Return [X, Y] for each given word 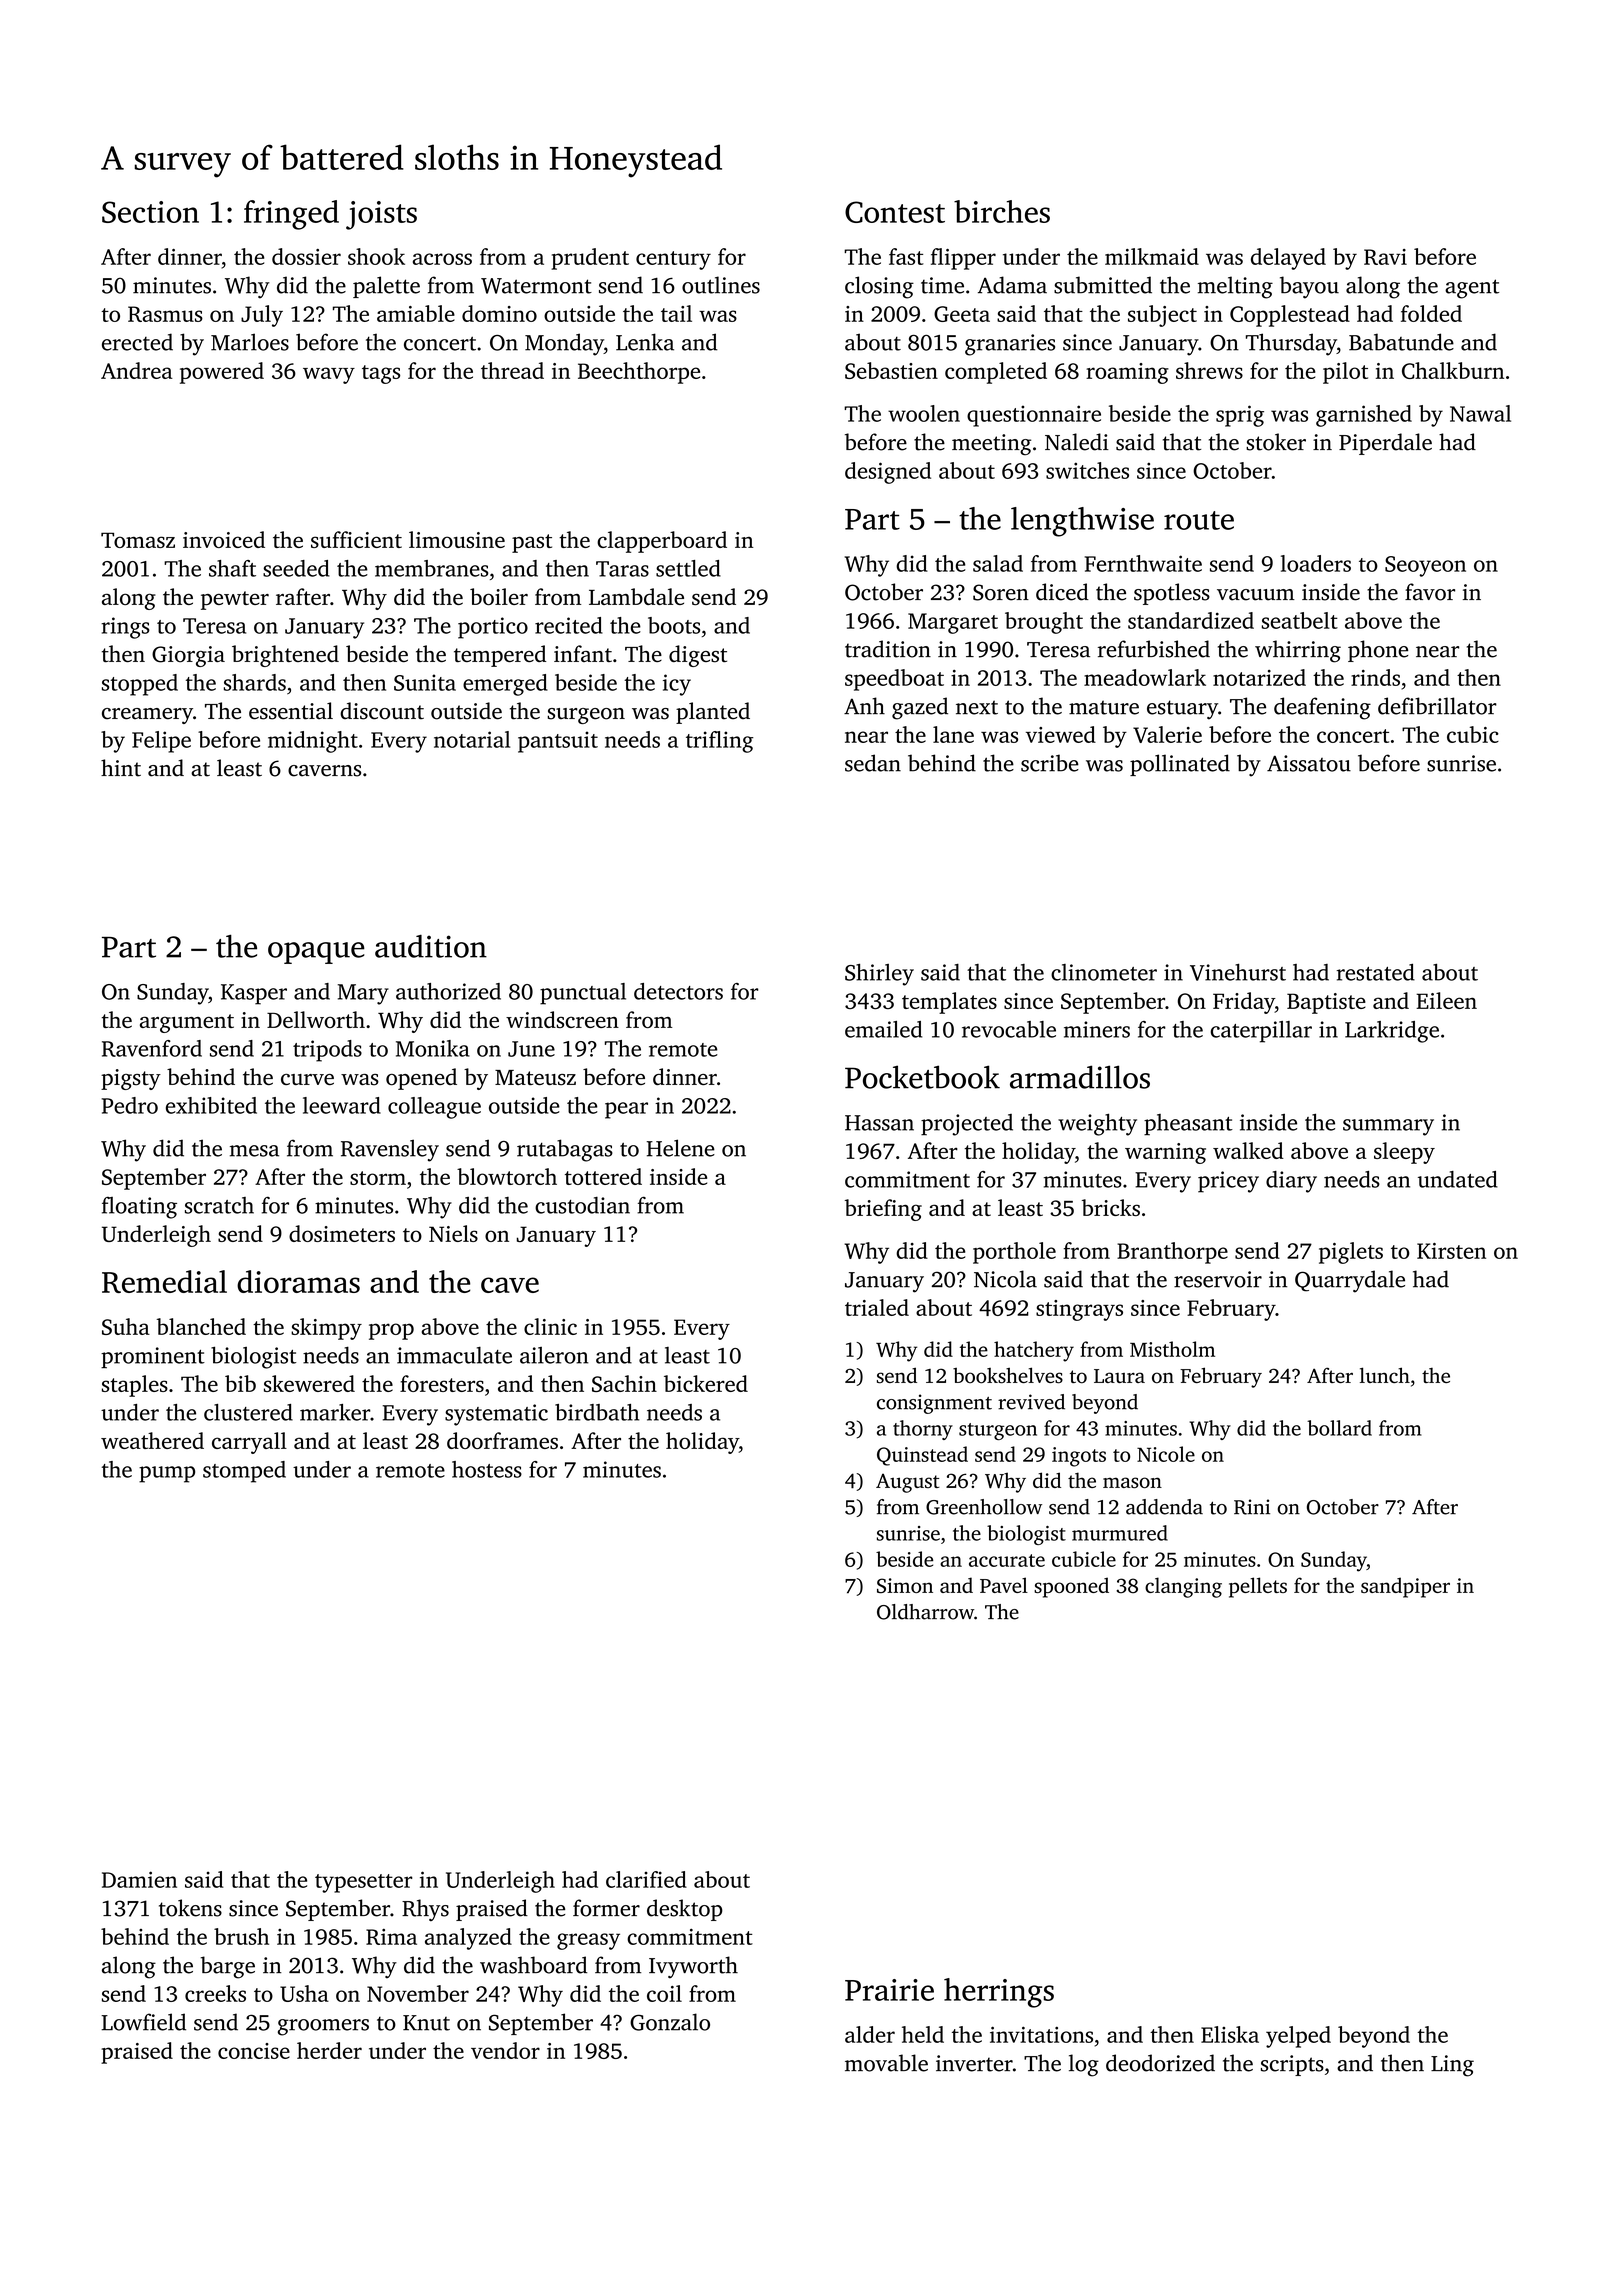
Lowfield [143, 2022]
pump [167, 1474]
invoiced [224, 539]
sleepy [1404, 1153]
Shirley [879, 975]
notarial [472, 739]
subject [1162, 316]
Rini [1252, 1507]
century [673, 260]
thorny [923, 1430]
